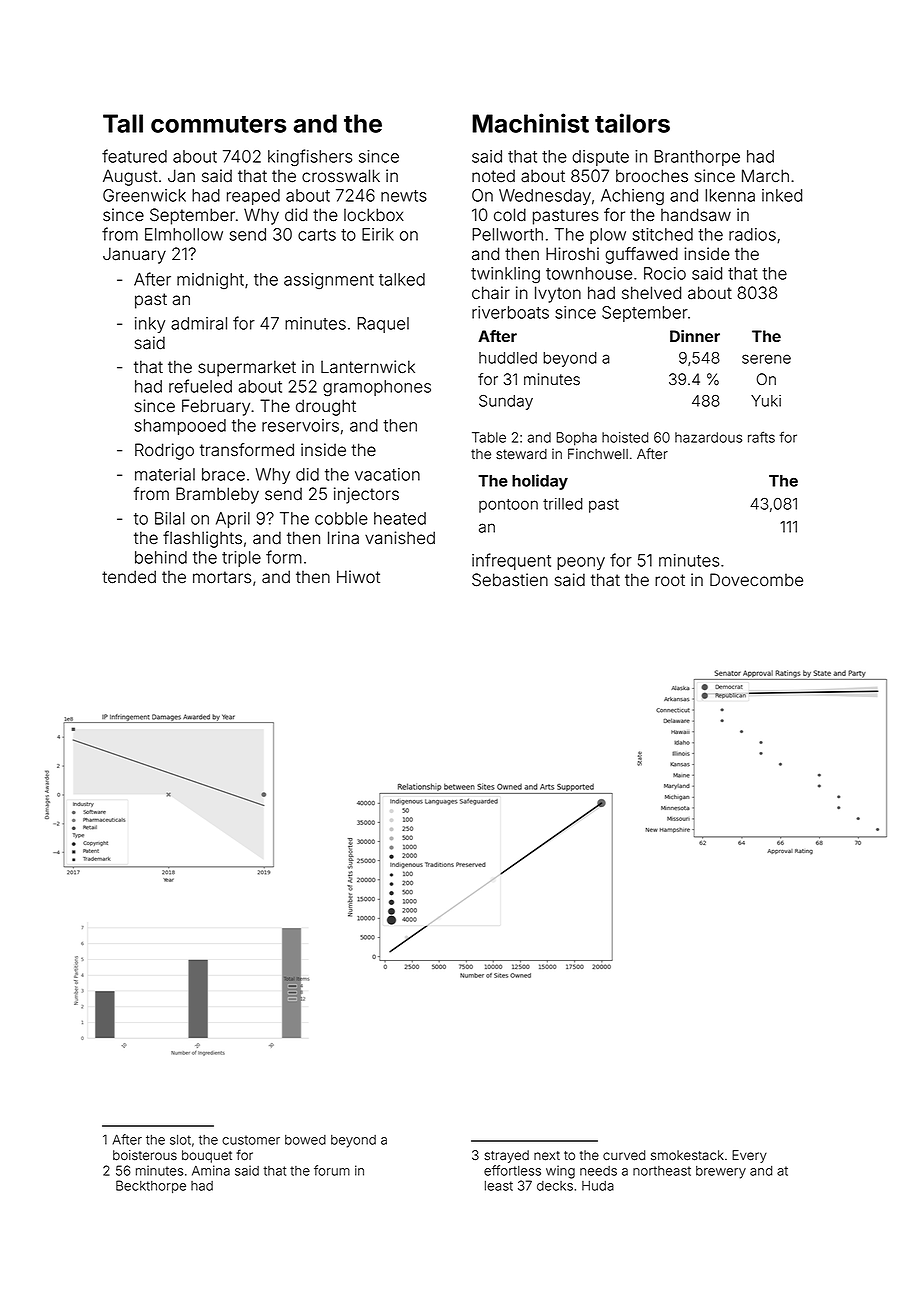  I want to click on slot, so click(180, 1140).
